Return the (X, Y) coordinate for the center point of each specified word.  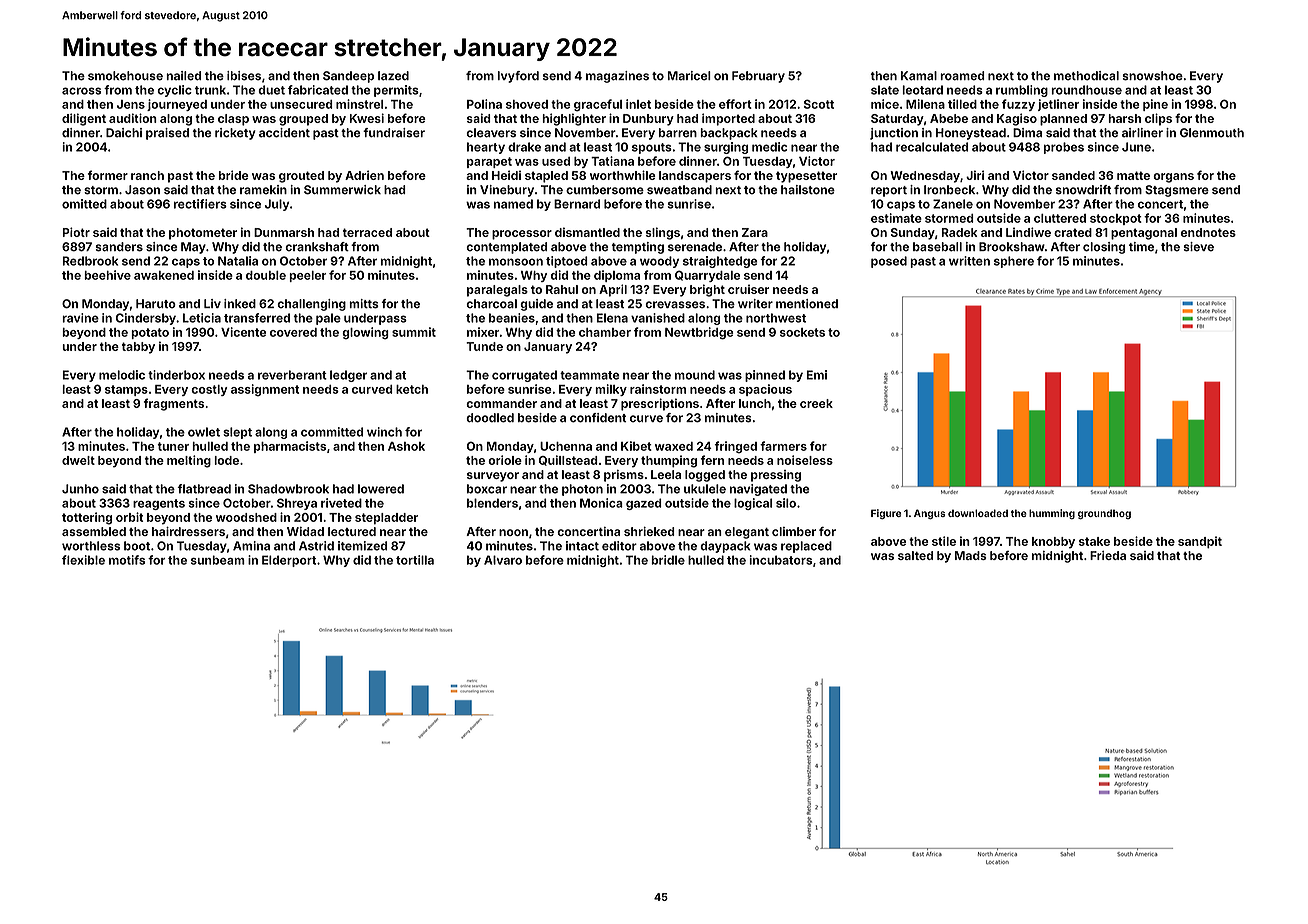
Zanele (953, 204)
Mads (971, 555)
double (266, 275)
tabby (138, 348)
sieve (1199, 247)
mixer (483, 332)
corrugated (524, 376)
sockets (802, 332)
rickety (235, 134)
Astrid (316, 546)
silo (786, 503)
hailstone (808, 190)
